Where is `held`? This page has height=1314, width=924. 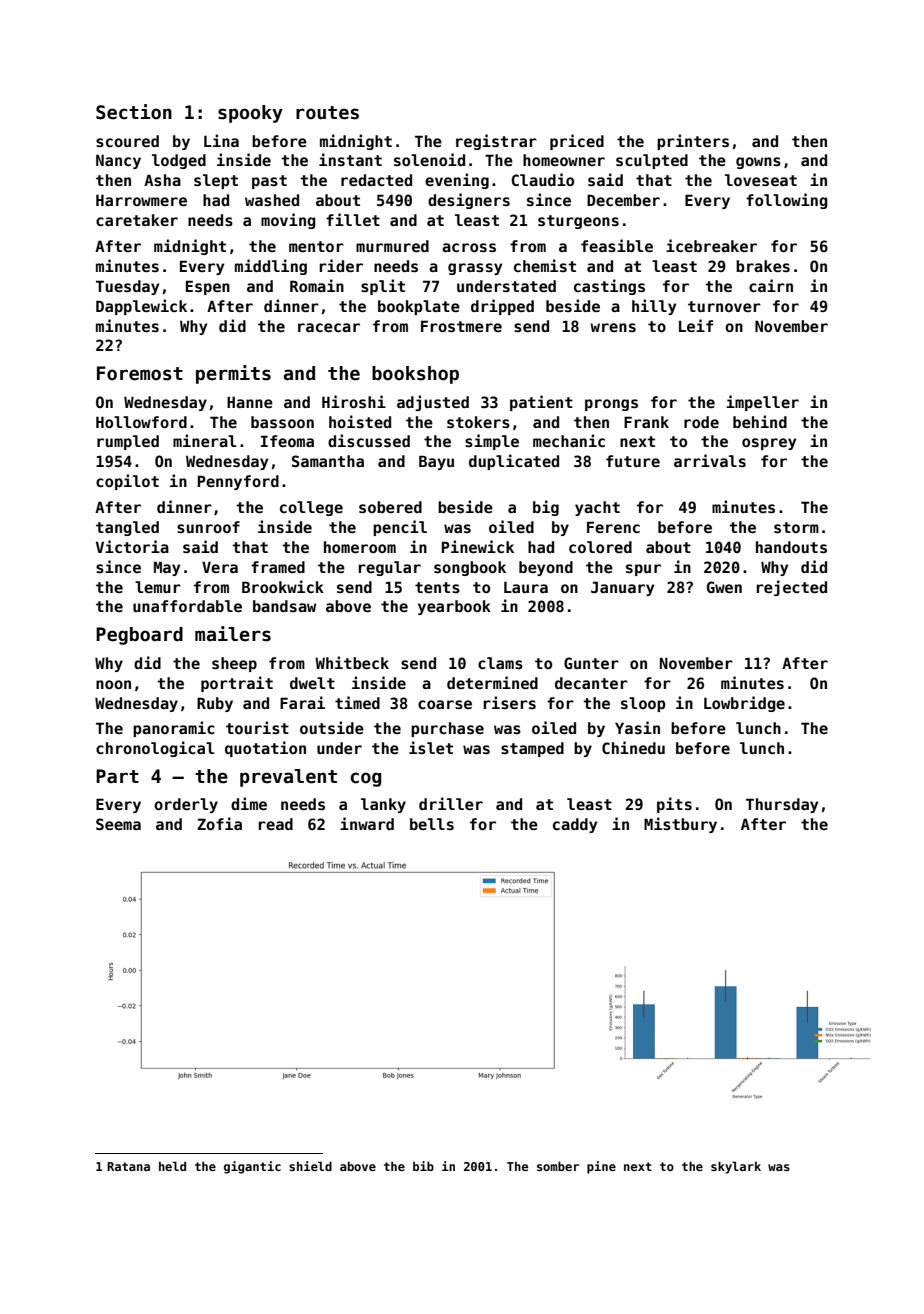
held is located at coordinates (172, 1166).
